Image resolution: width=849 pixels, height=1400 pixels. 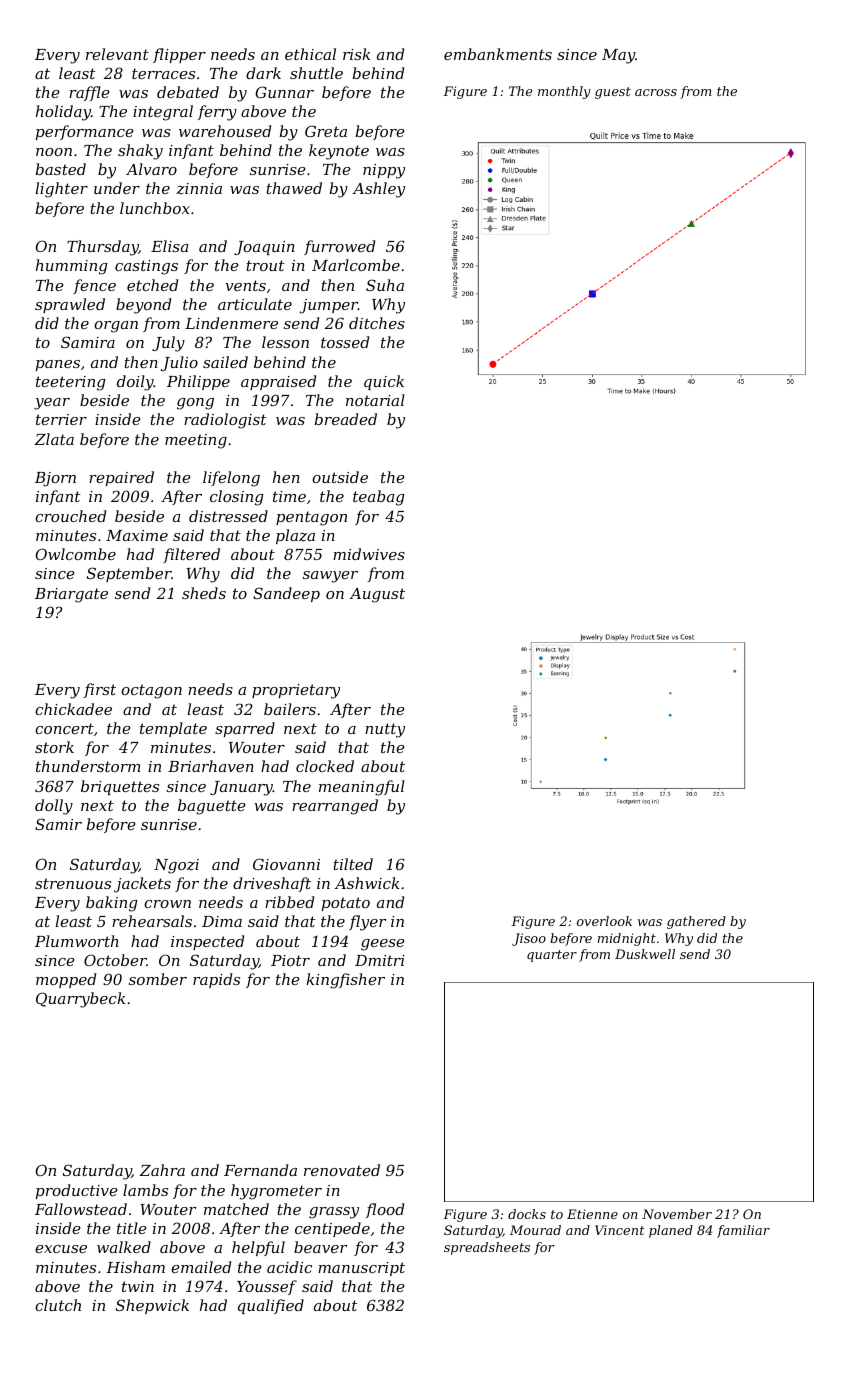 What do you see at coordinates (379, 498) in the screenshot?
I see `teabag` at bounding box center [379, 498].
